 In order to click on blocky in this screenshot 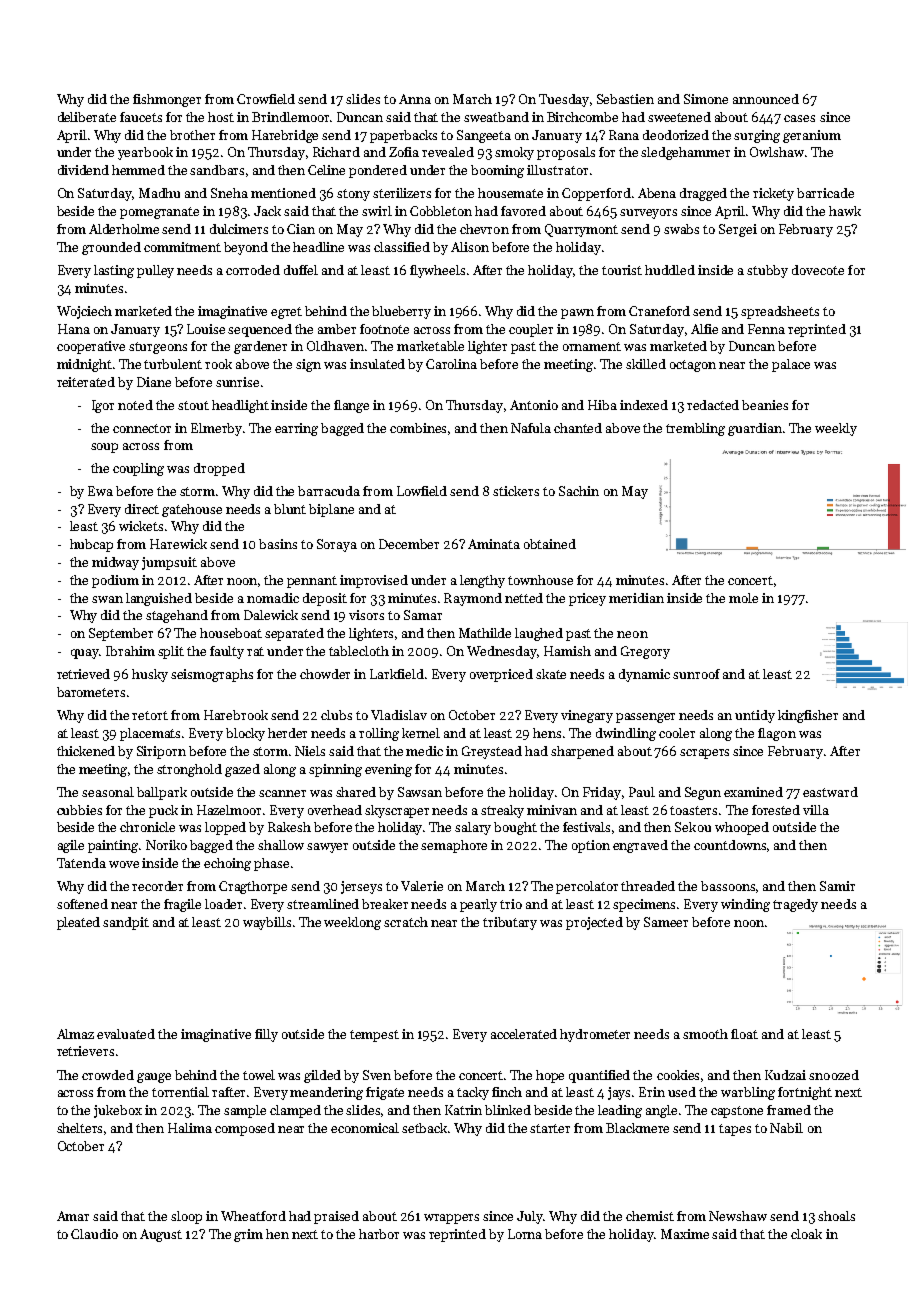, I will do `click(245, 734)`.
